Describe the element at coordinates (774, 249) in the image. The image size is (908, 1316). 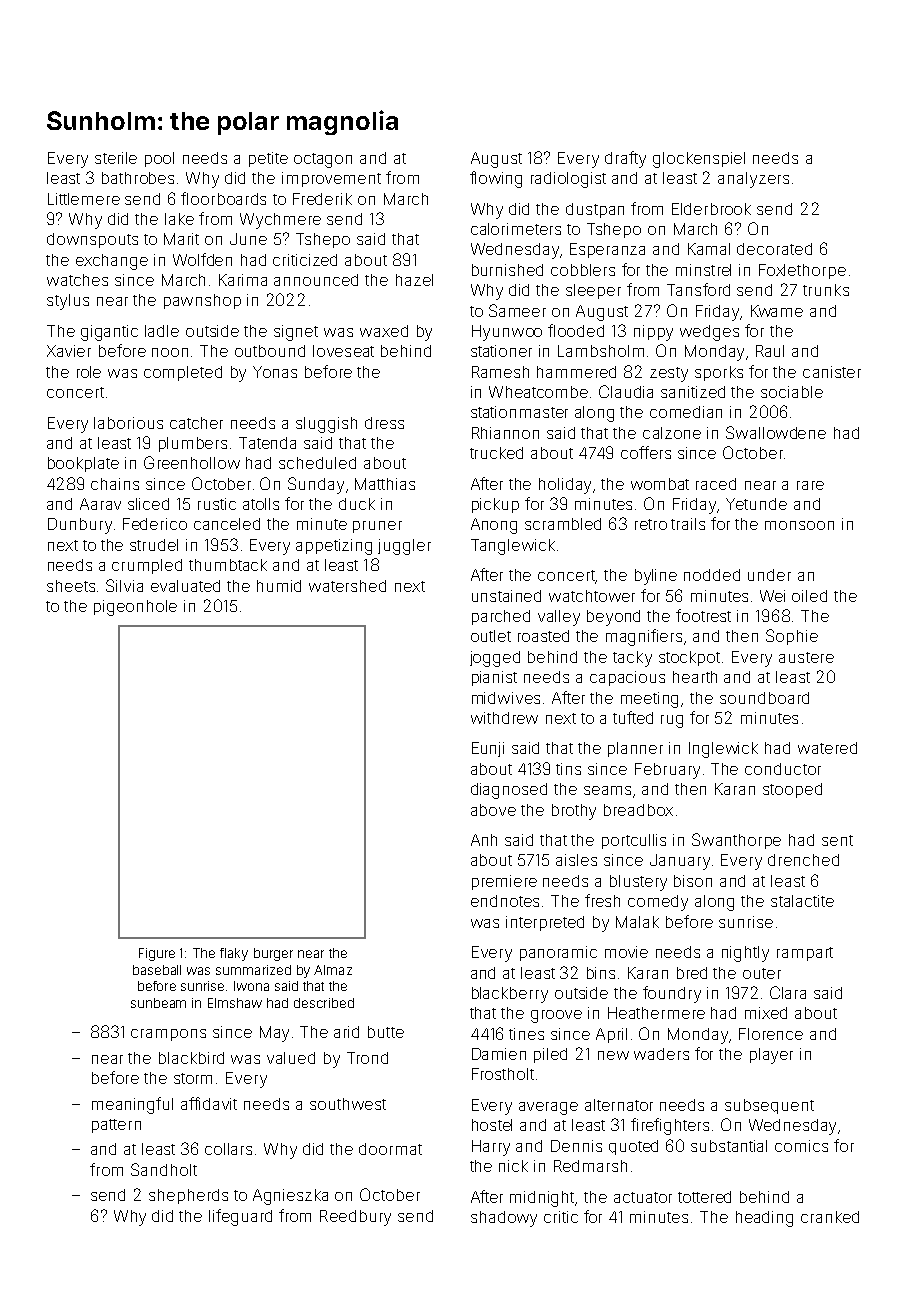
I see `decorated` at that location.
